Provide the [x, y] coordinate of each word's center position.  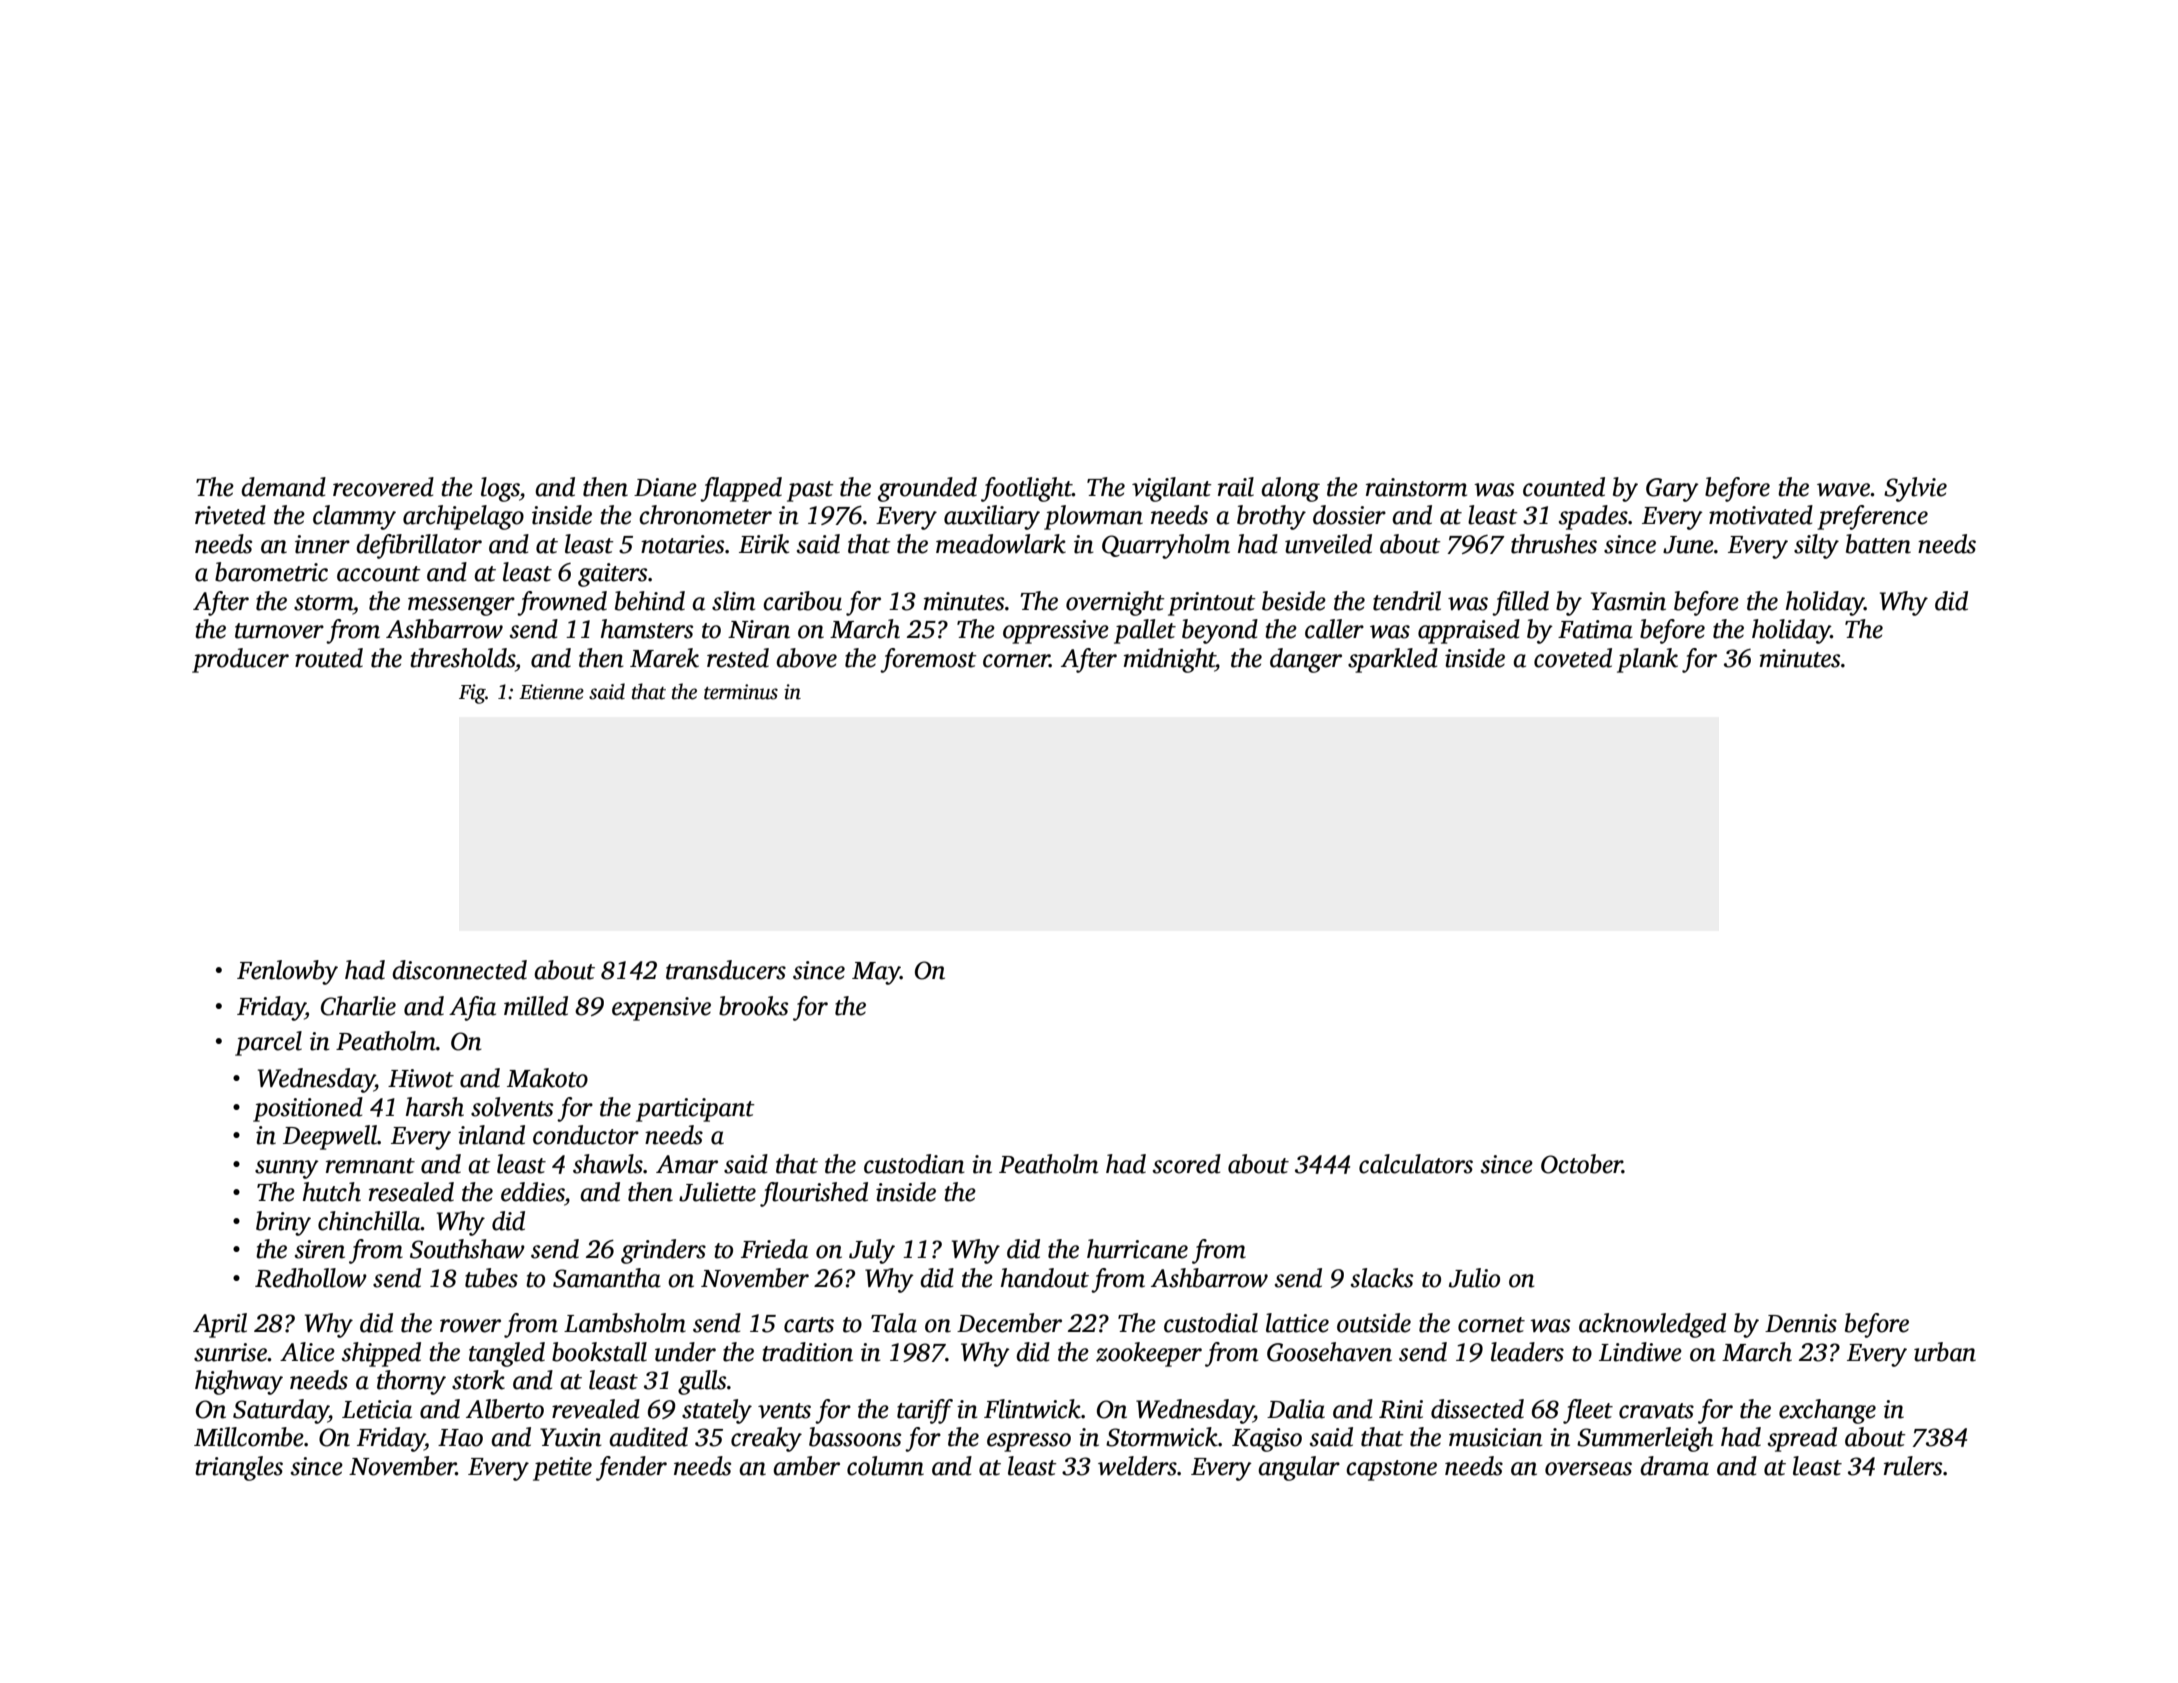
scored [1187, 1164]
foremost [928, 660]
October [1582, 1164]
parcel [268, 1043]
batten [1878, 544]
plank [1647, 660]
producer [240, 660]
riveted [230, 515]
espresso [1029, 1442]
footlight [1026, 489]
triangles [239, 1468]
